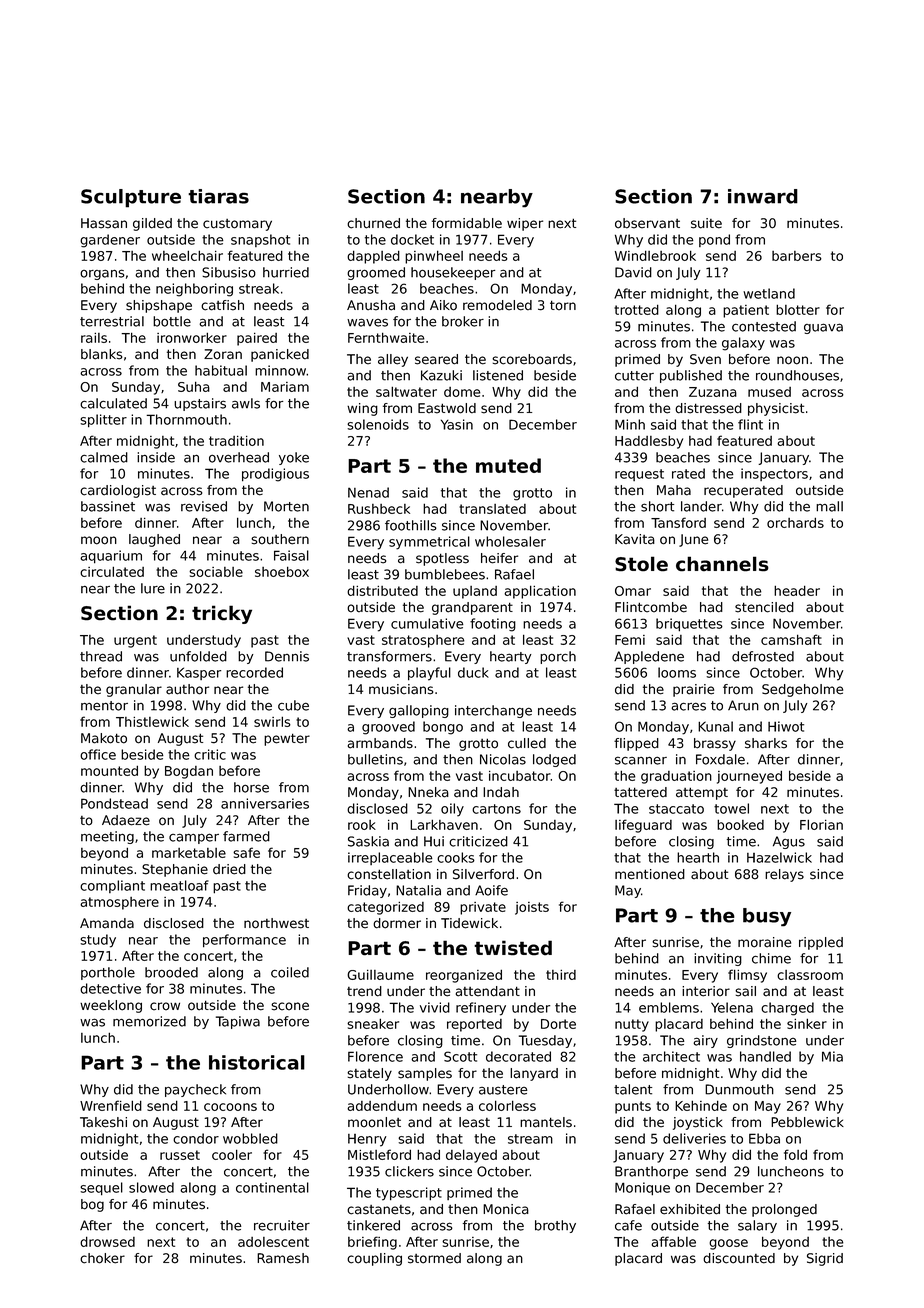 The width and height of the document is (924, 1308). What do you see at coordinates (701, 506) in the document?
I see `lander` at bounding box center [701, 506].
